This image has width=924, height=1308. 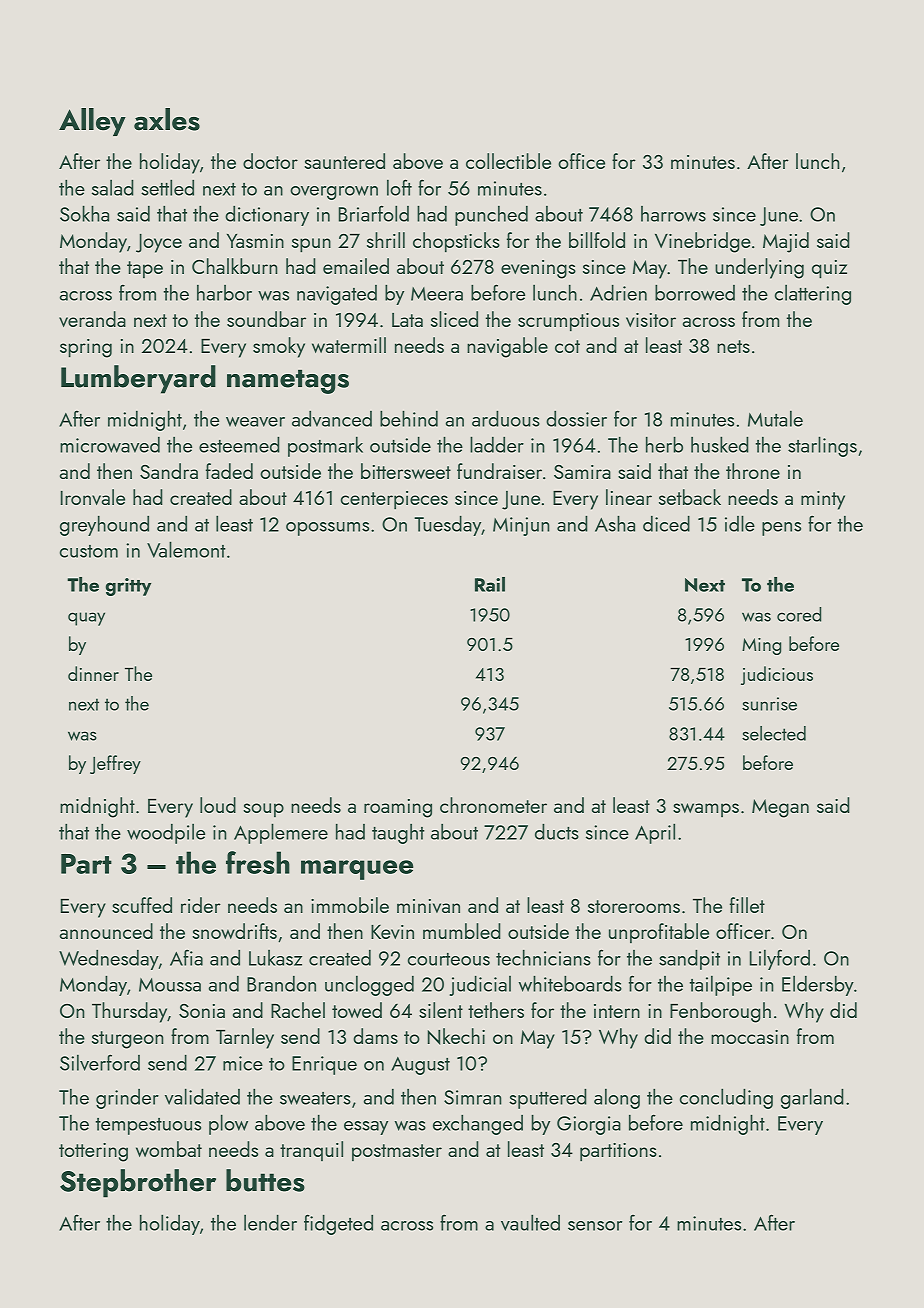 I want to click on evenings, so click(x=538, y=269).
